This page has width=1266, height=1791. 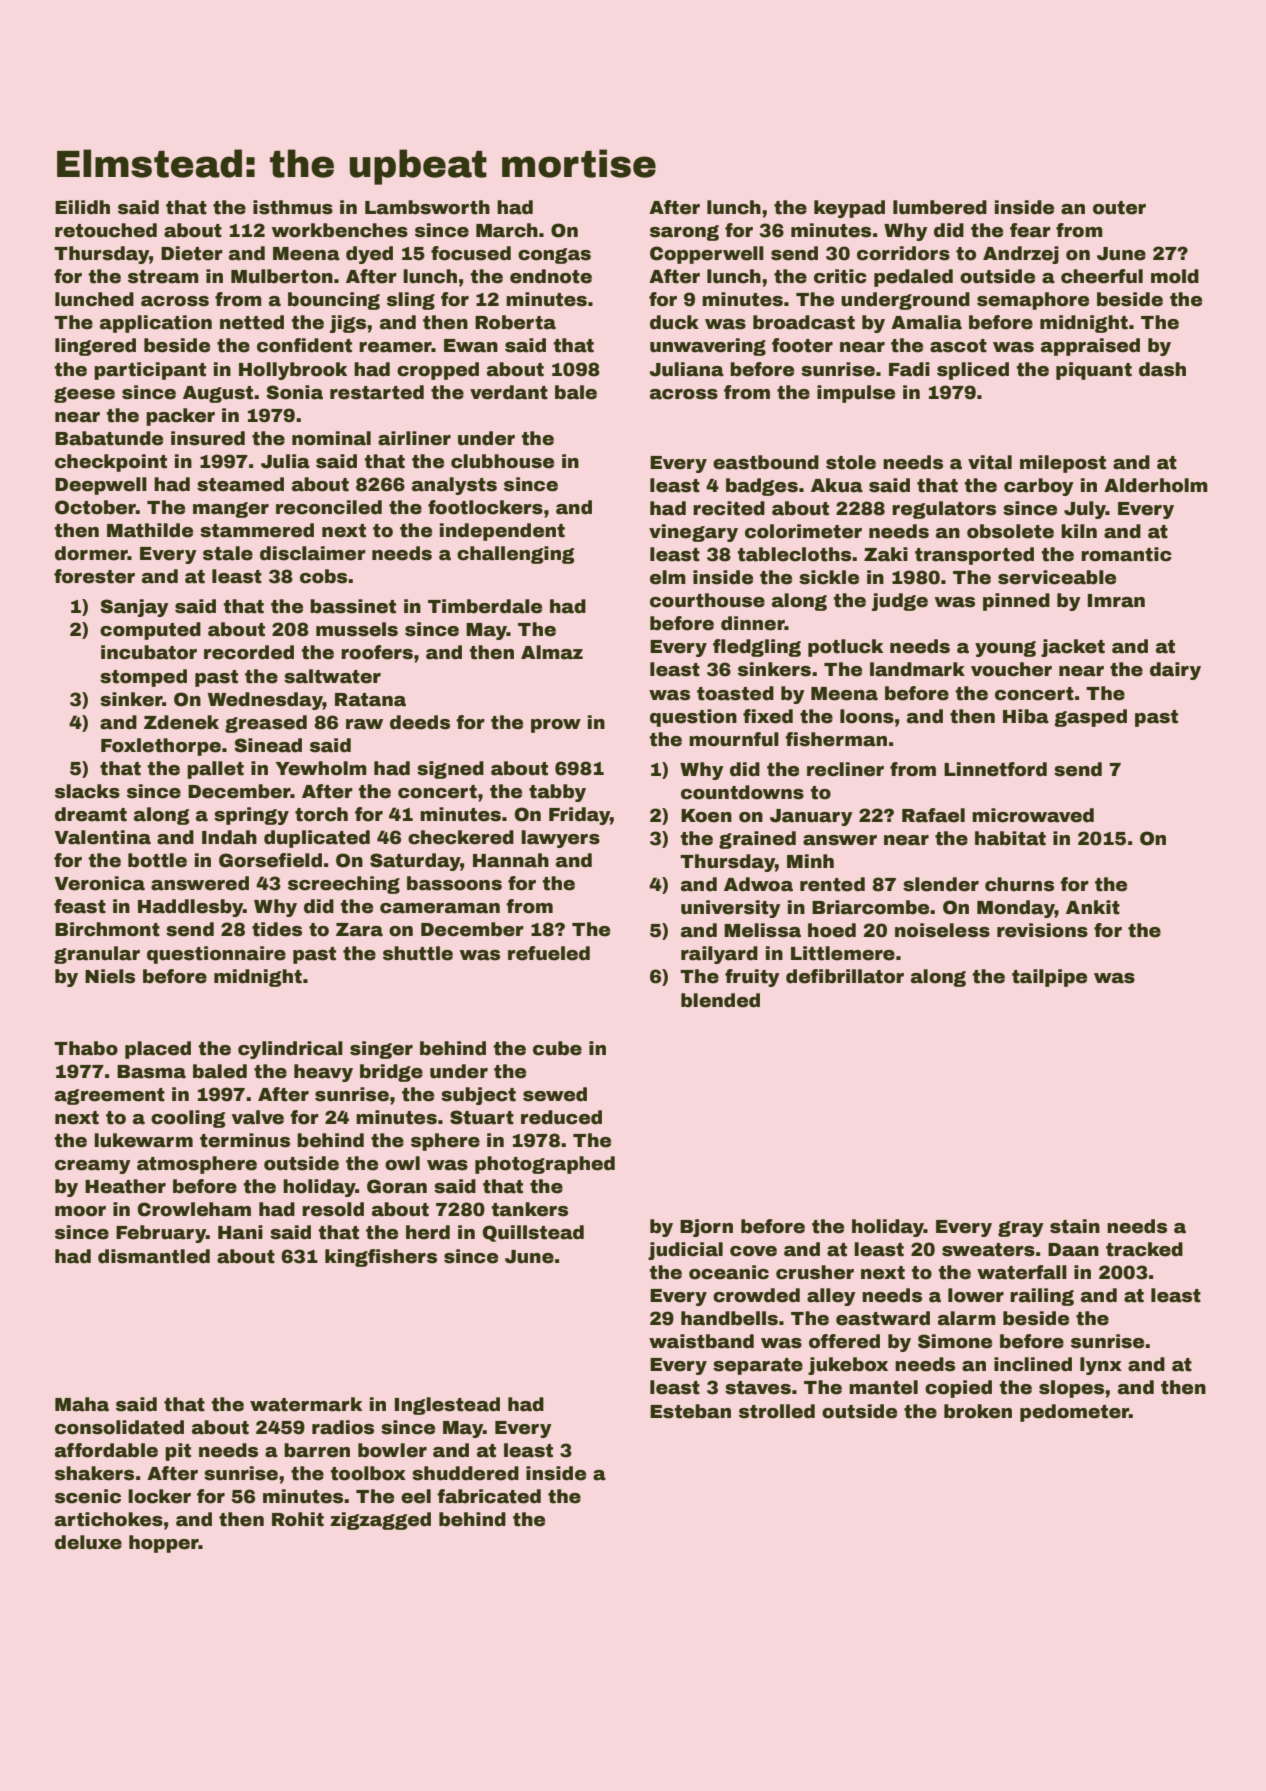 I want to click on stream, so click(x=163, y=277).
